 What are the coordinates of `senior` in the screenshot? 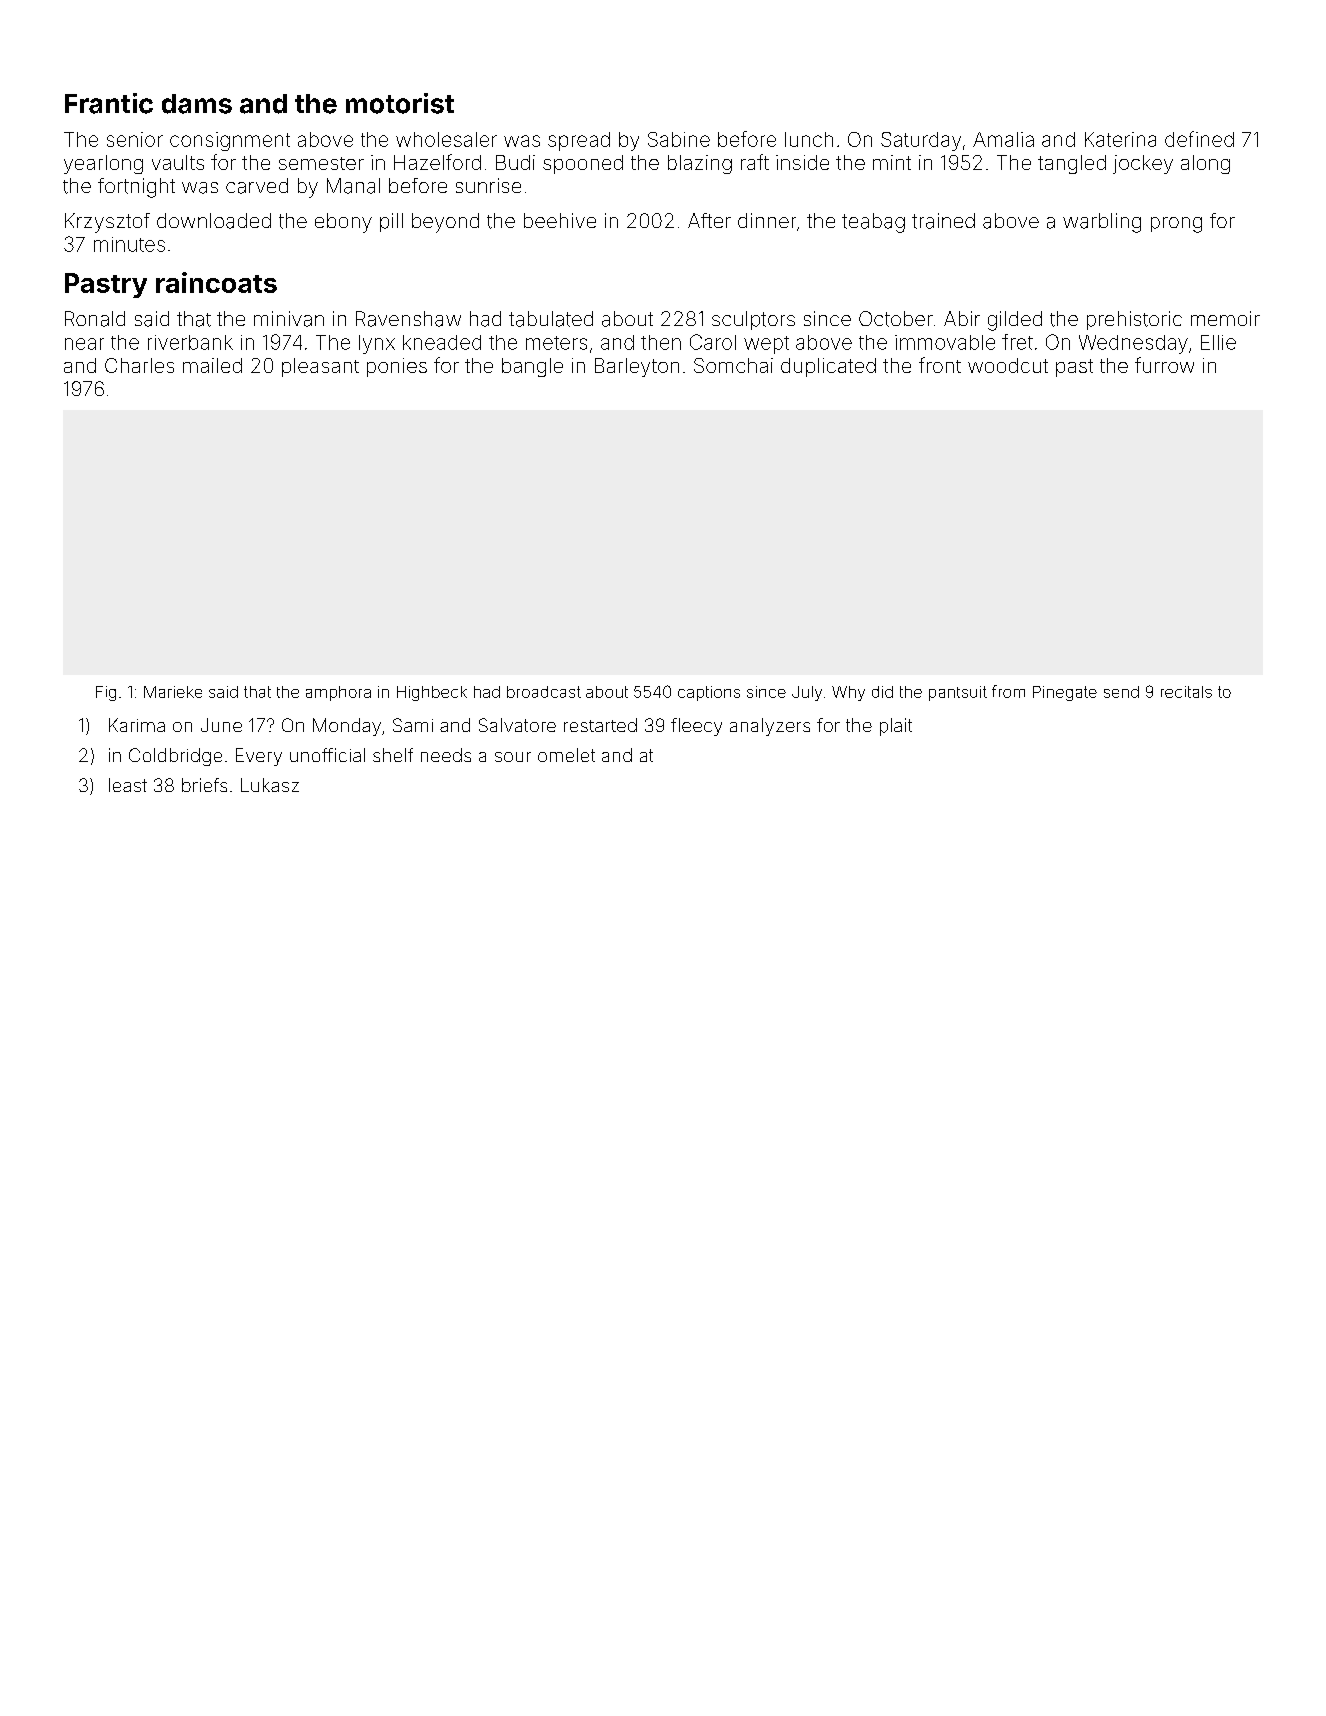 It's located at (135, 139).
